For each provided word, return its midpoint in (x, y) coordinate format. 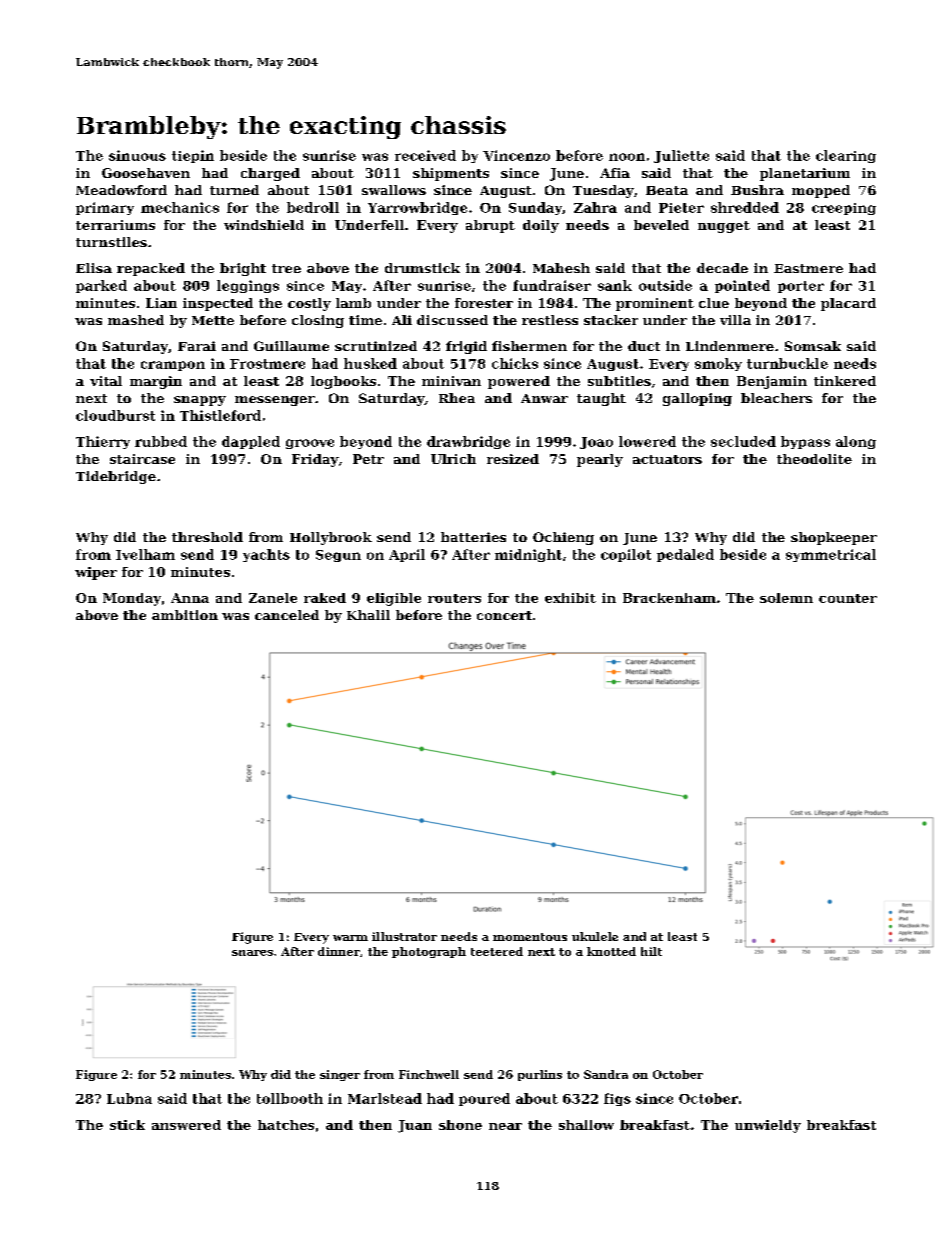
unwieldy (768, 1126)
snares (252, 953)
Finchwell (429, 1074)
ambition (185, 615)
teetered (497, 951)
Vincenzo (516, 155)
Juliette (681, 156)
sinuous (137, 155)
